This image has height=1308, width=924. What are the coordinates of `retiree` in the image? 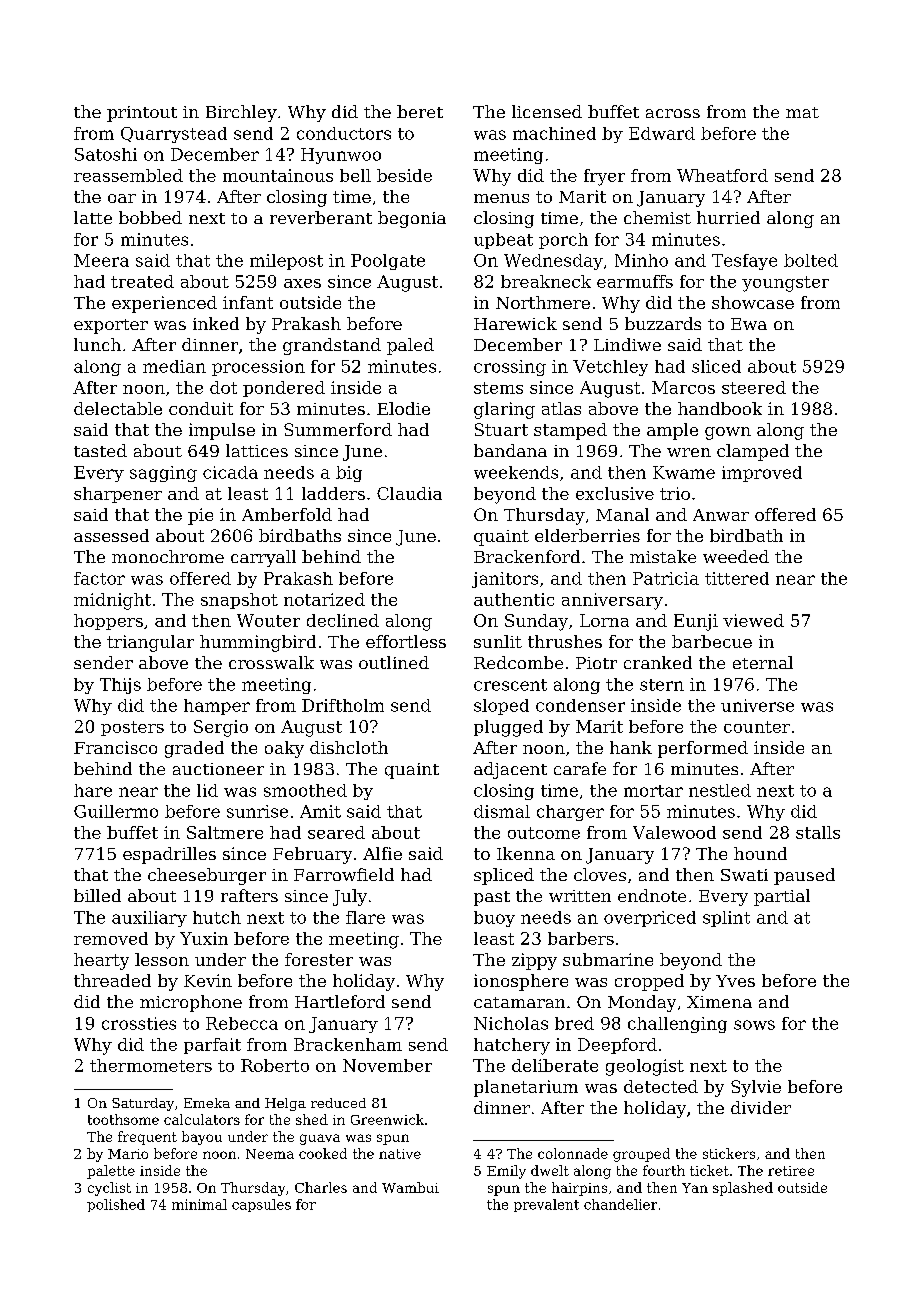 It's located at (791, 1171).
